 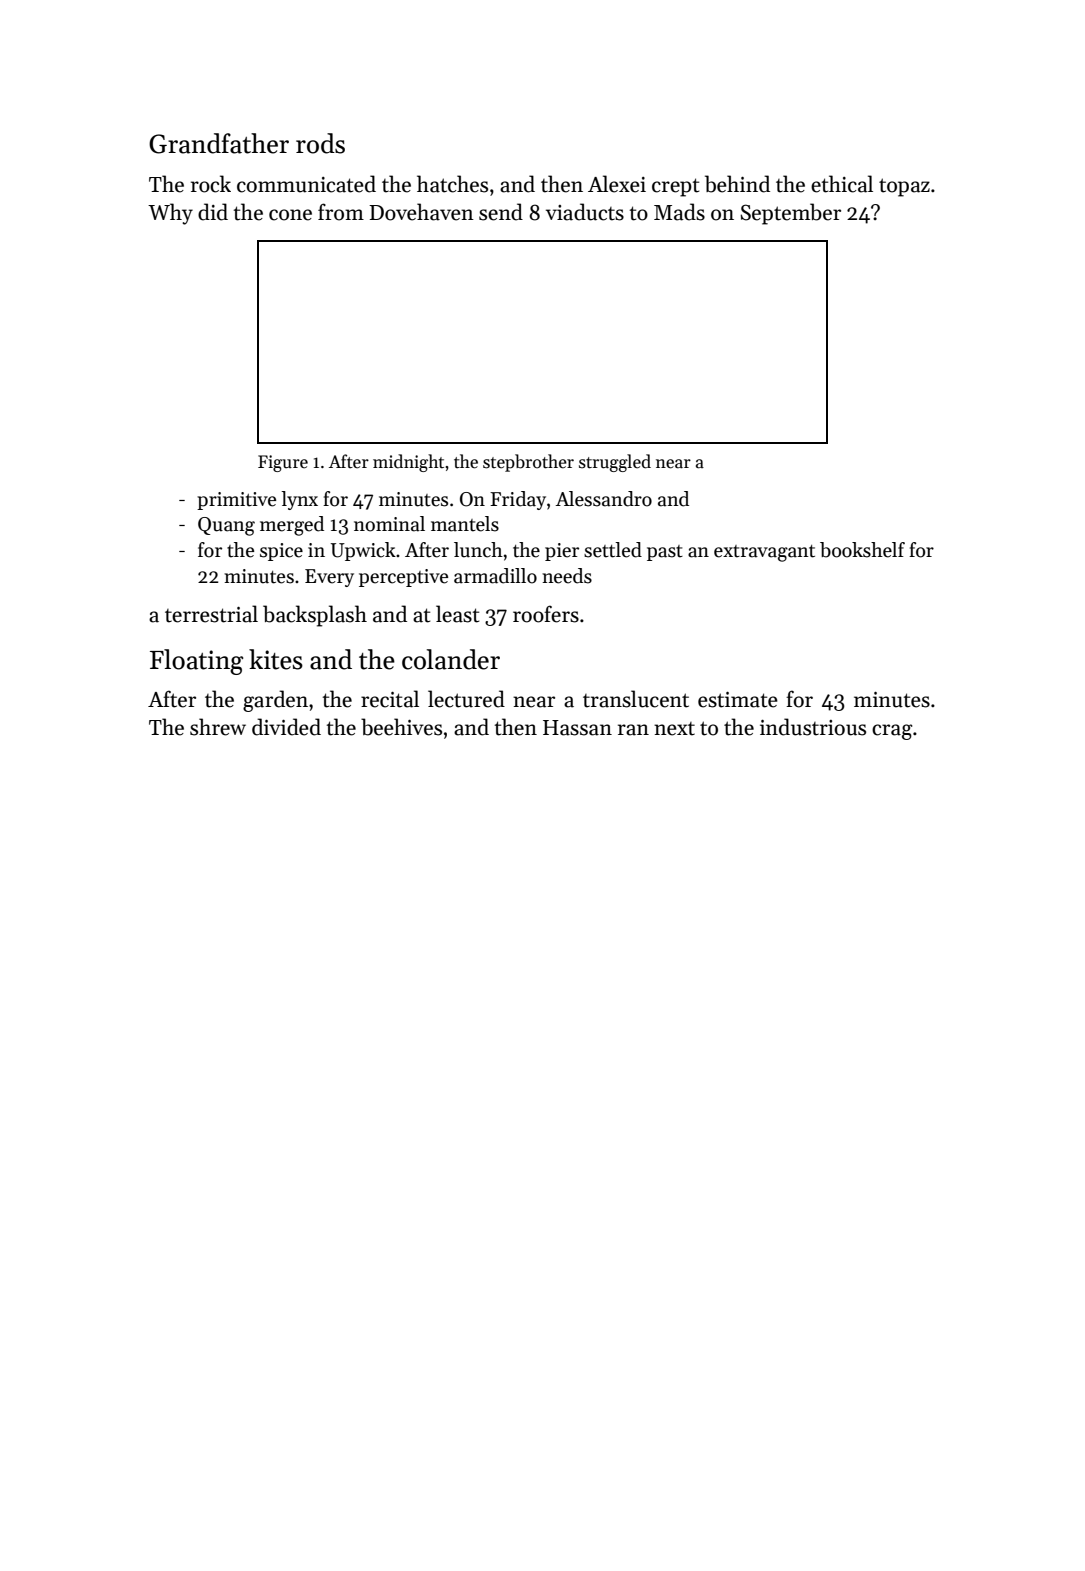 I want to click on bookshelf, so click(x=862, y=550).
